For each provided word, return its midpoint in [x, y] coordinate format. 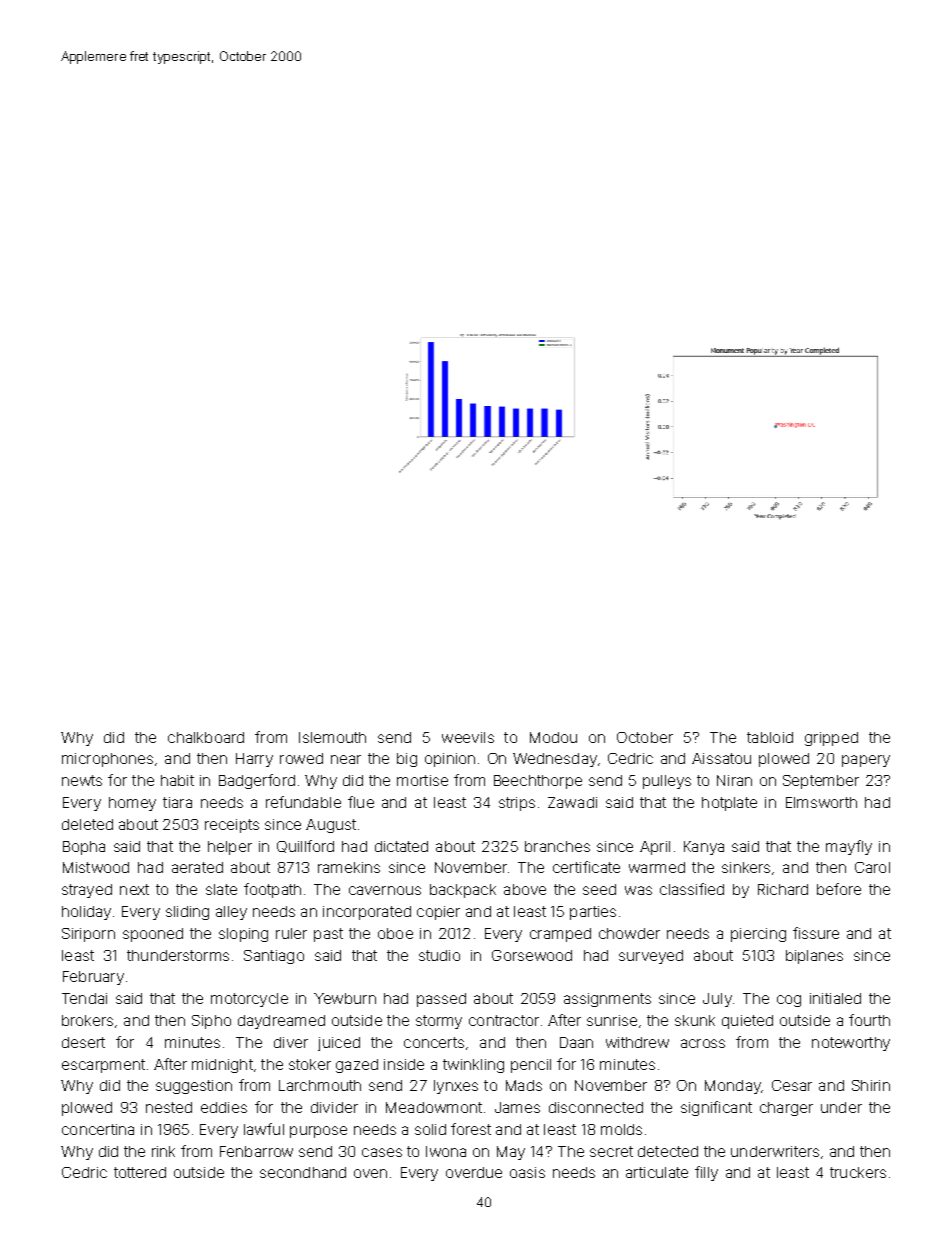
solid [430, 1129]
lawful [264, 1129]
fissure [816, 933]
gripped [831, 739]
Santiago [274, 957]
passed [441, 1000]
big [407, 760]
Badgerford [257, 781]
